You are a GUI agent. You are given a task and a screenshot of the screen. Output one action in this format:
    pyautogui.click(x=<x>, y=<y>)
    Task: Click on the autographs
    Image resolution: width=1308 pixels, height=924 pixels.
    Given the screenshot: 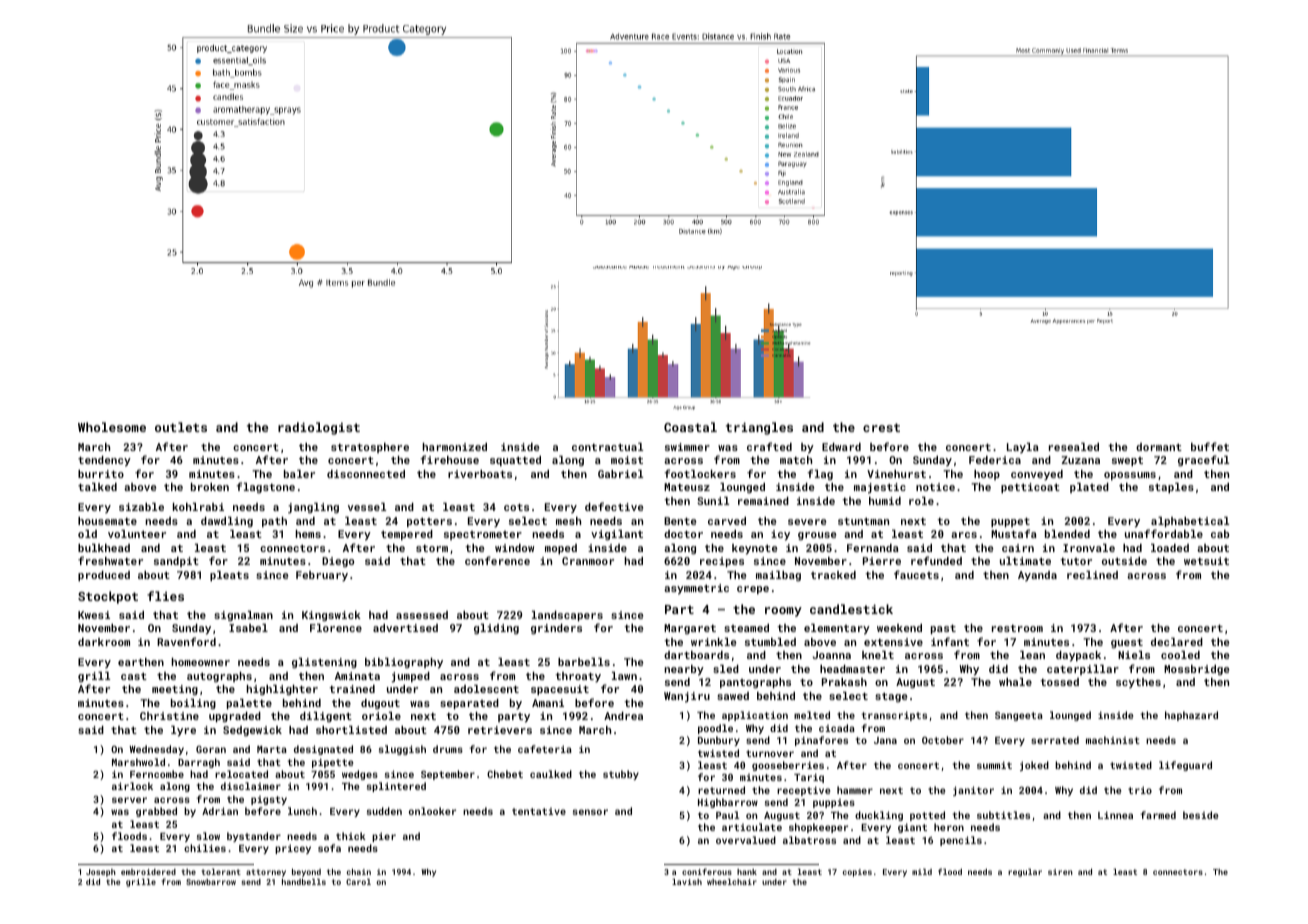 What is the action you would take?
    pyautogui.click(x=219, y=677)
